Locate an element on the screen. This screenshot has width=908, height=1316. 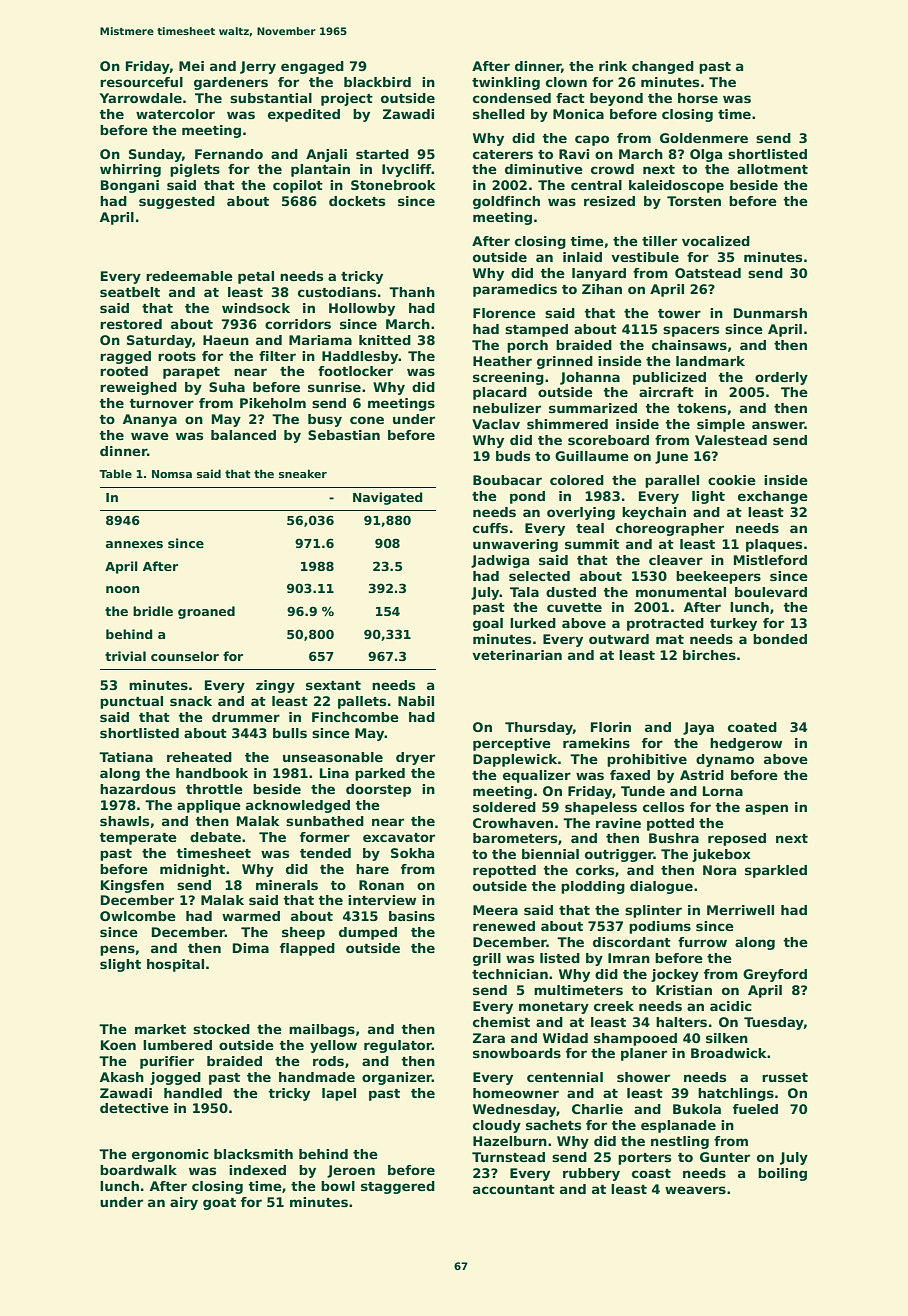
annexes is located at coordinates (134, 544).
